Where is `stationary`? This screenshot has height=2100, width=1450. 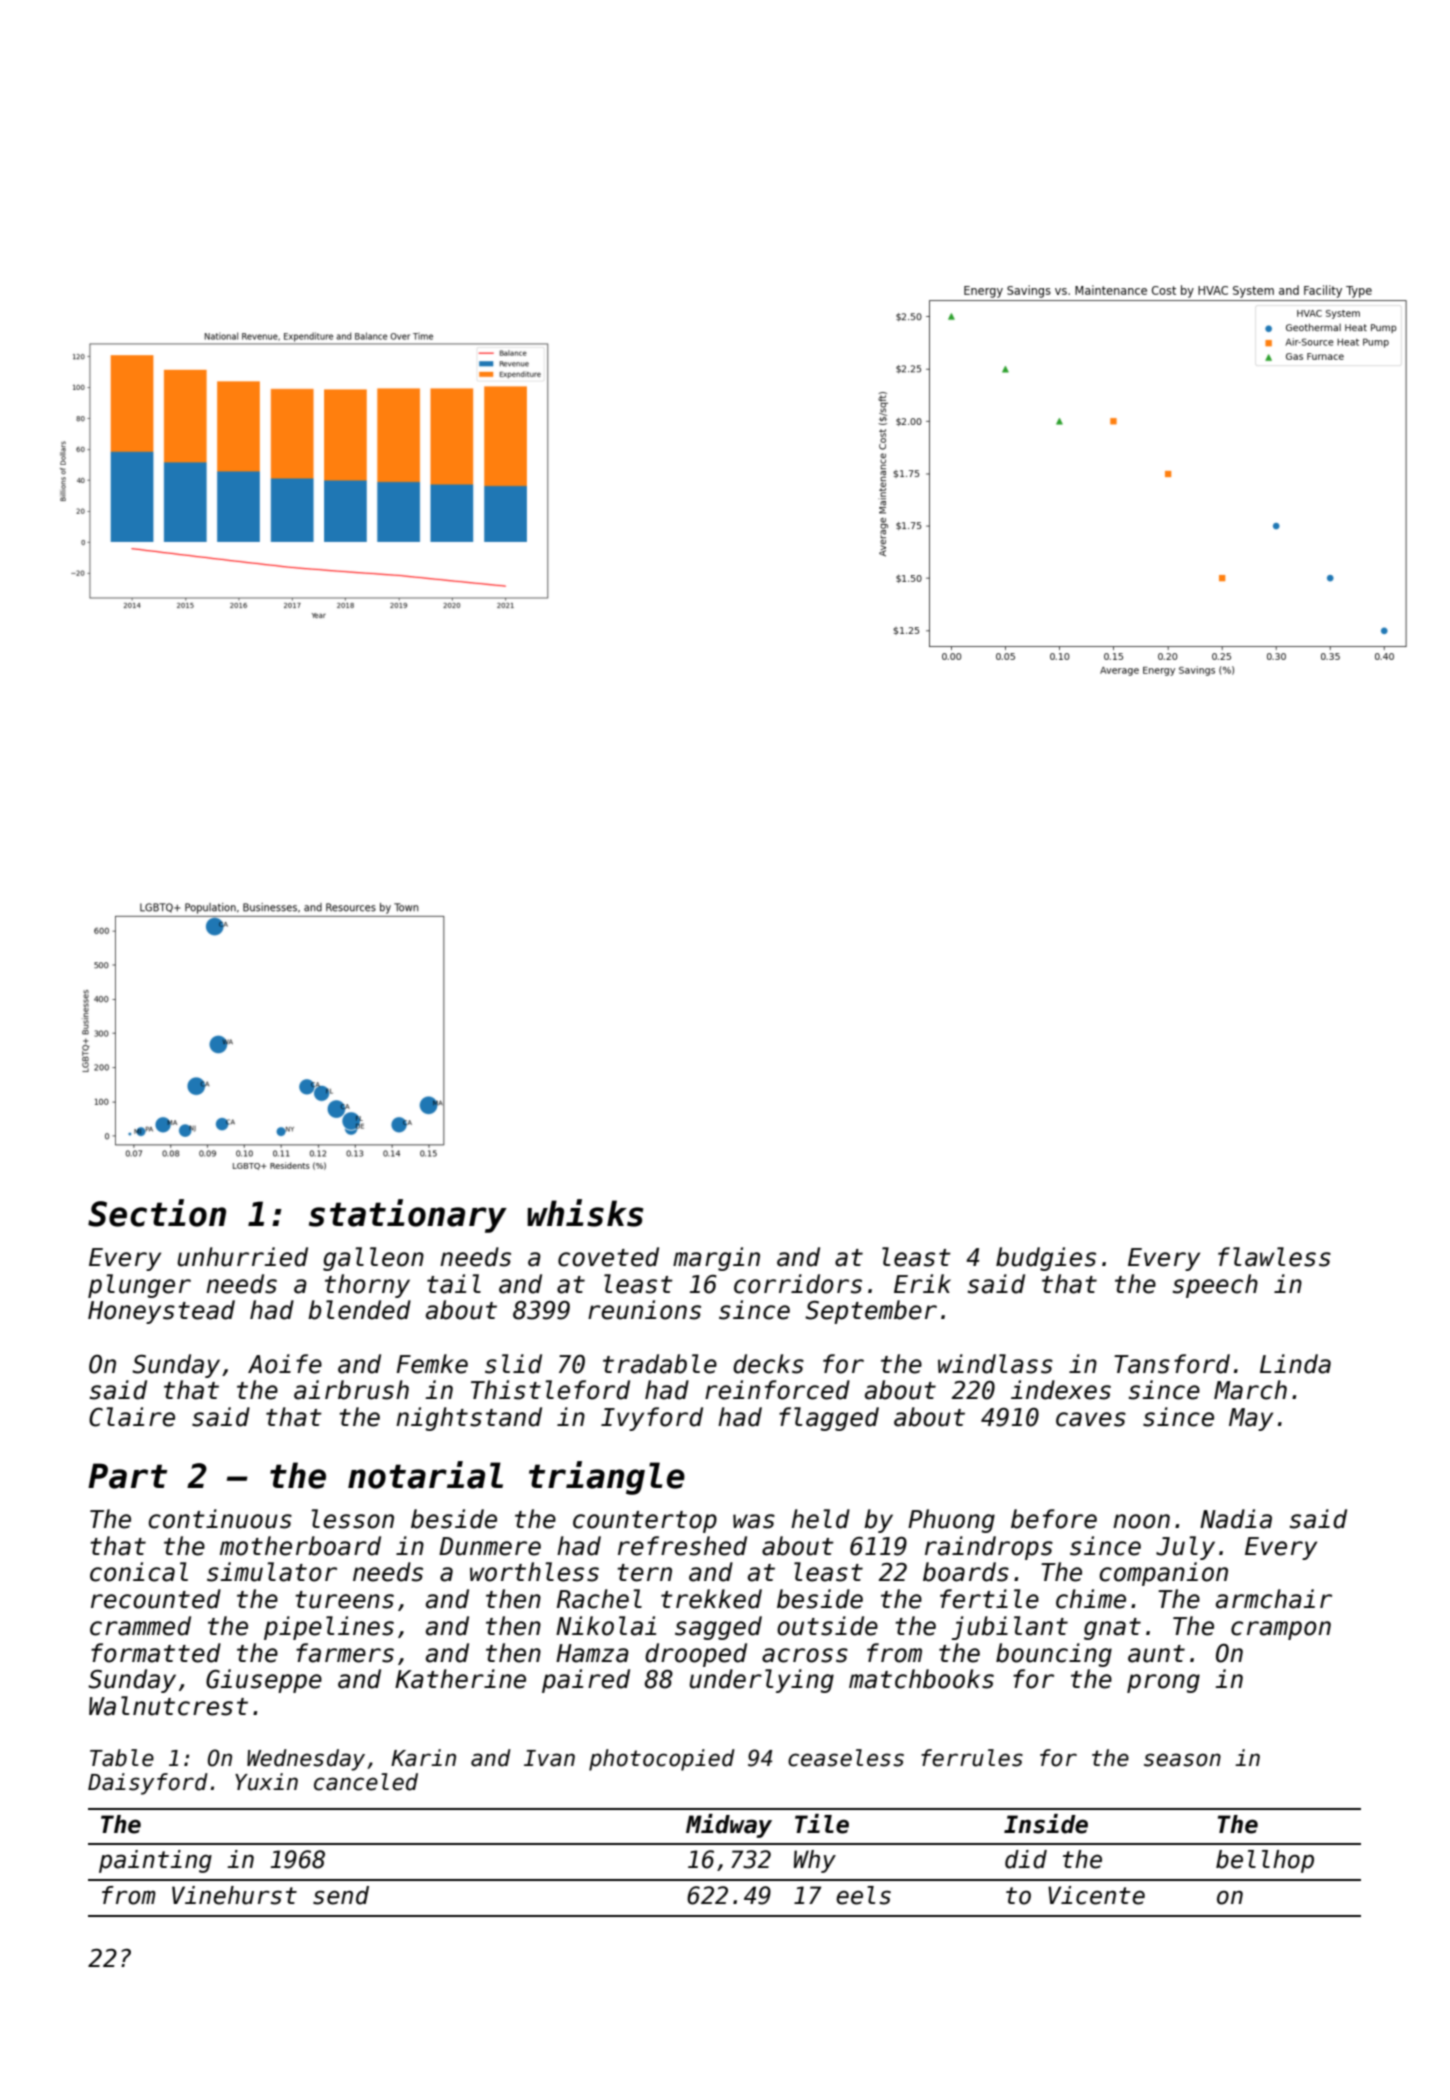
stationary is located at coordinates (408, 1216).
